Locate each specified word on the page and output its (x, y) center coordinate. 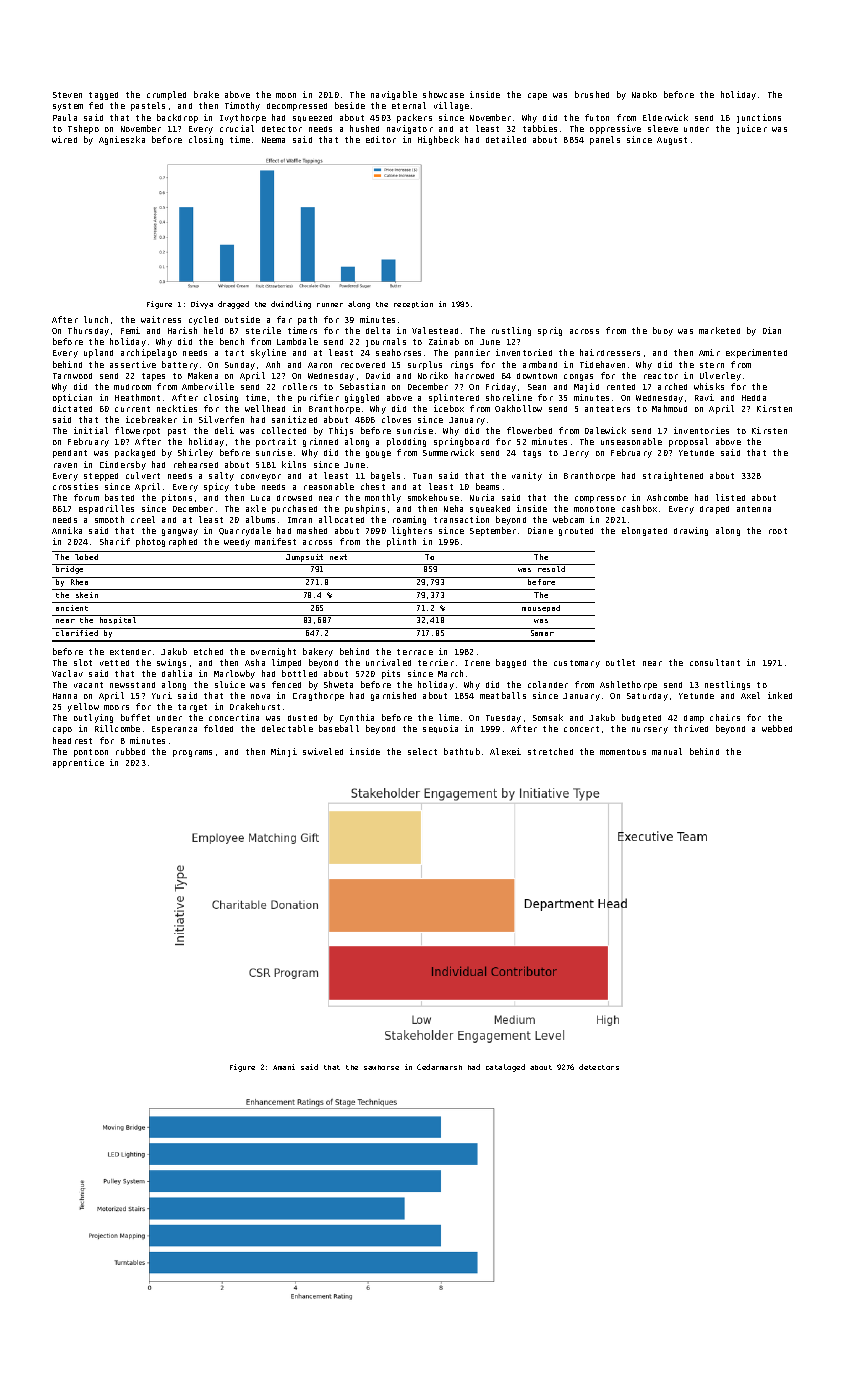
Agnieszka (122, 140)
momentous (623, 752)
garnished (393, 696)
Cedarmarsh (439, 1067)
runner (330, 305)
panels (605, 140)
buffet (135, 717)
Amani (284, 1067)
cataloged (505, 1068)
